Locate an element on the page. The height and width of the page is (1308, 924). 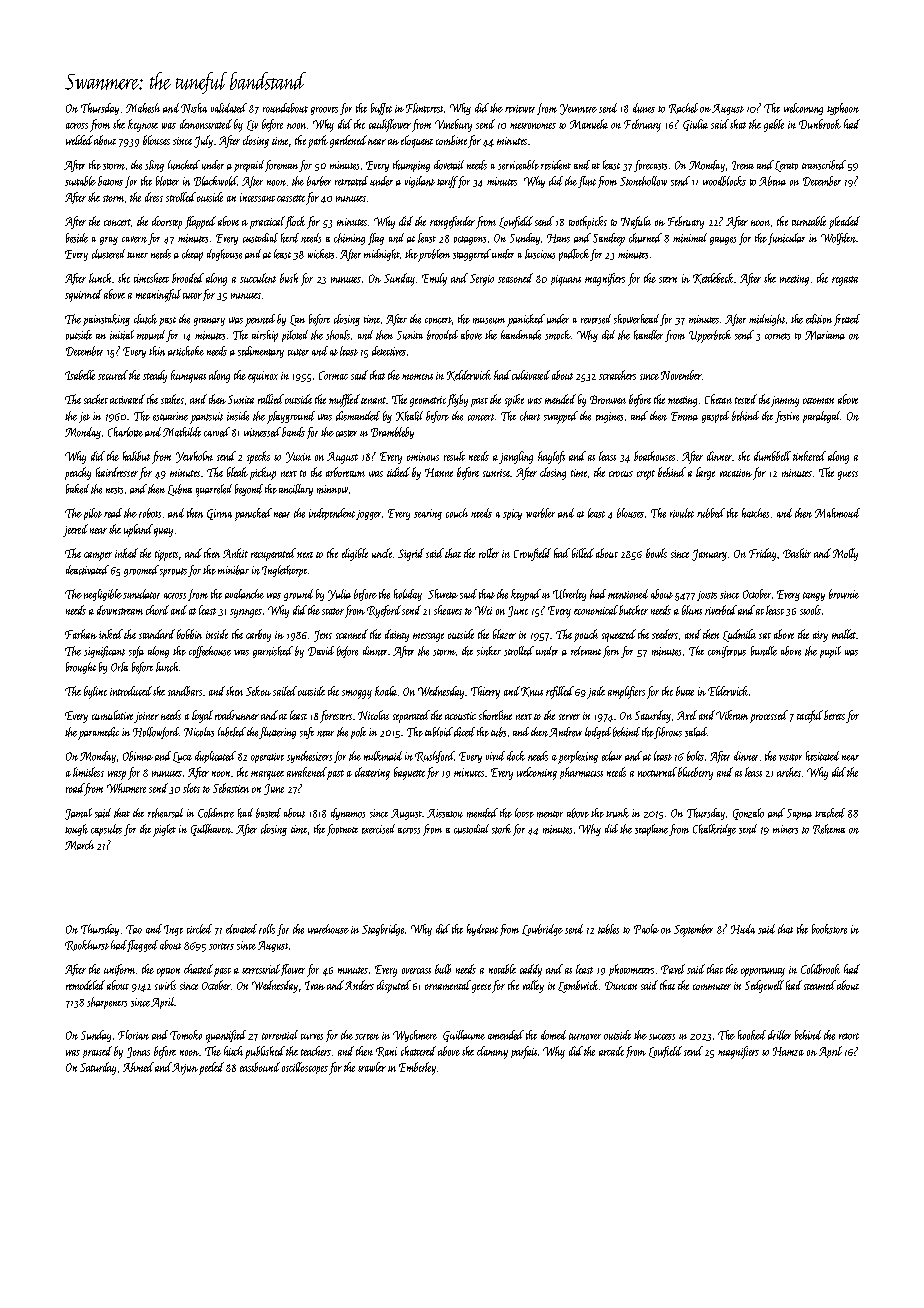
minnow is located at coordinates (332, 489).
